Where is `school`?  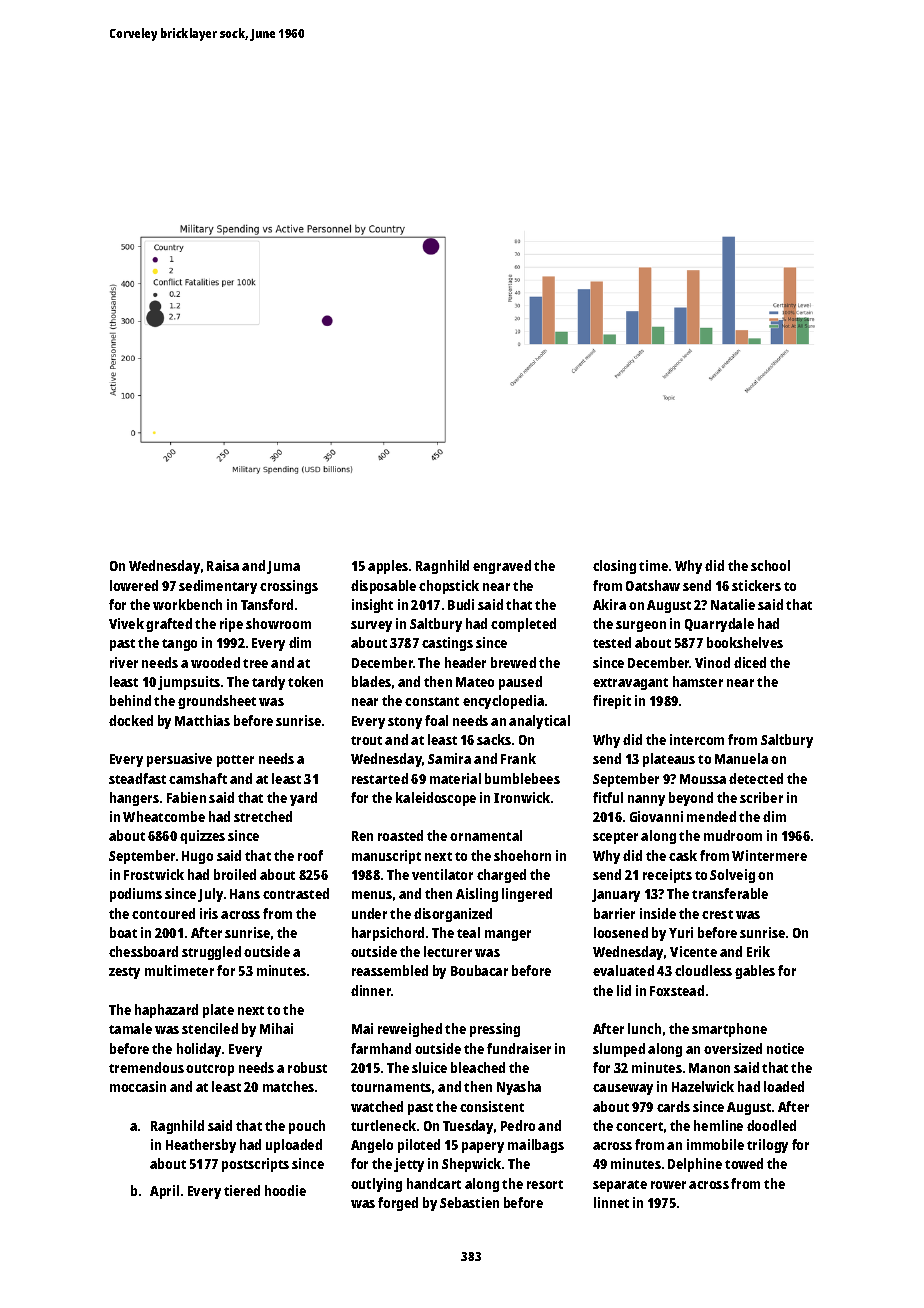 school is located at coordinates (770, 565).
